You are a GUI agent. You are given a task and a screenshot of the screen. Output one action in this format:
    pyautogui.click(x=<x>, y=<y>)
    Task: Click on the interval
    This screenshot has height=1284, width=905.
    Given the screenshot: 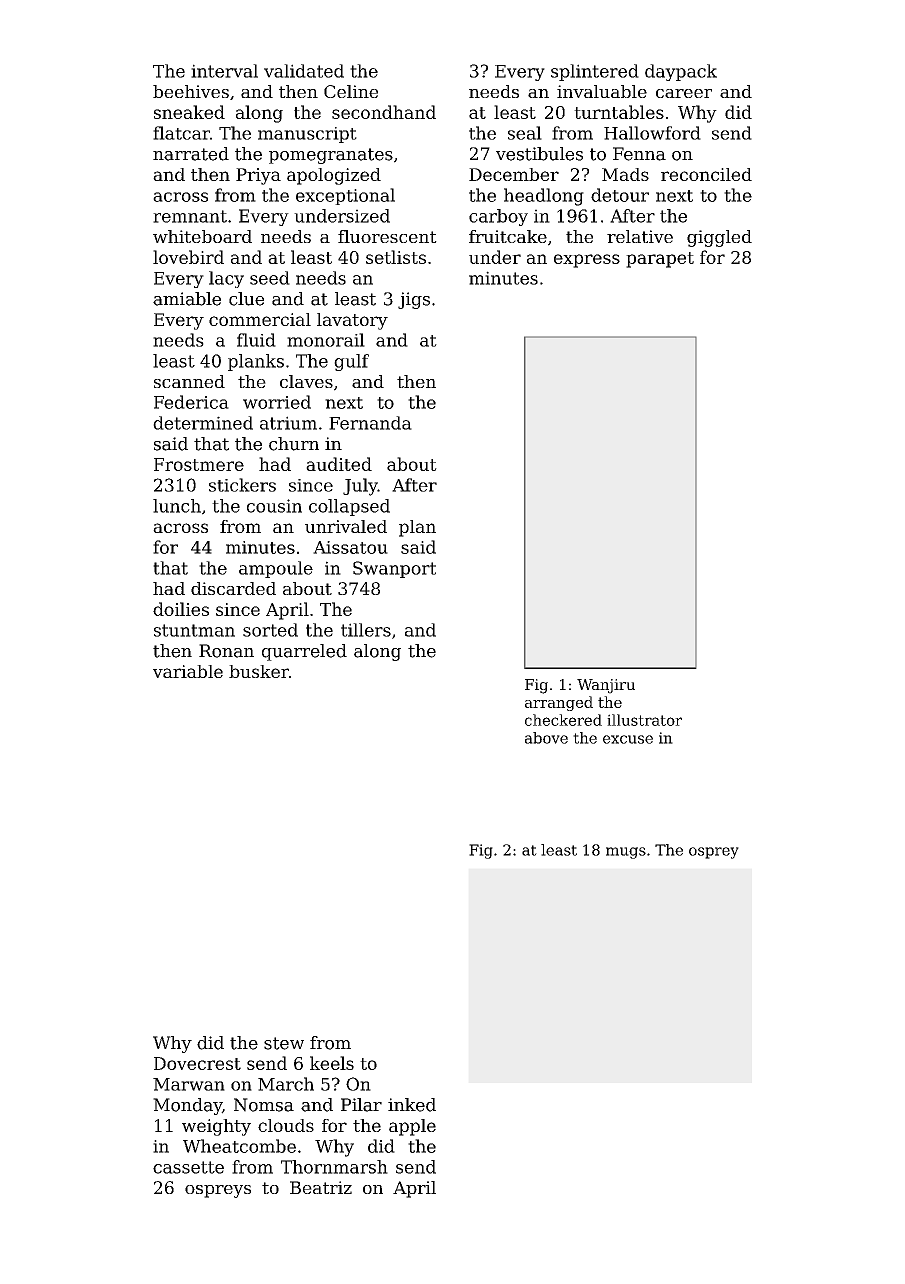 What is the action you would take?
    pyautogui.click(x=224, y=71)
